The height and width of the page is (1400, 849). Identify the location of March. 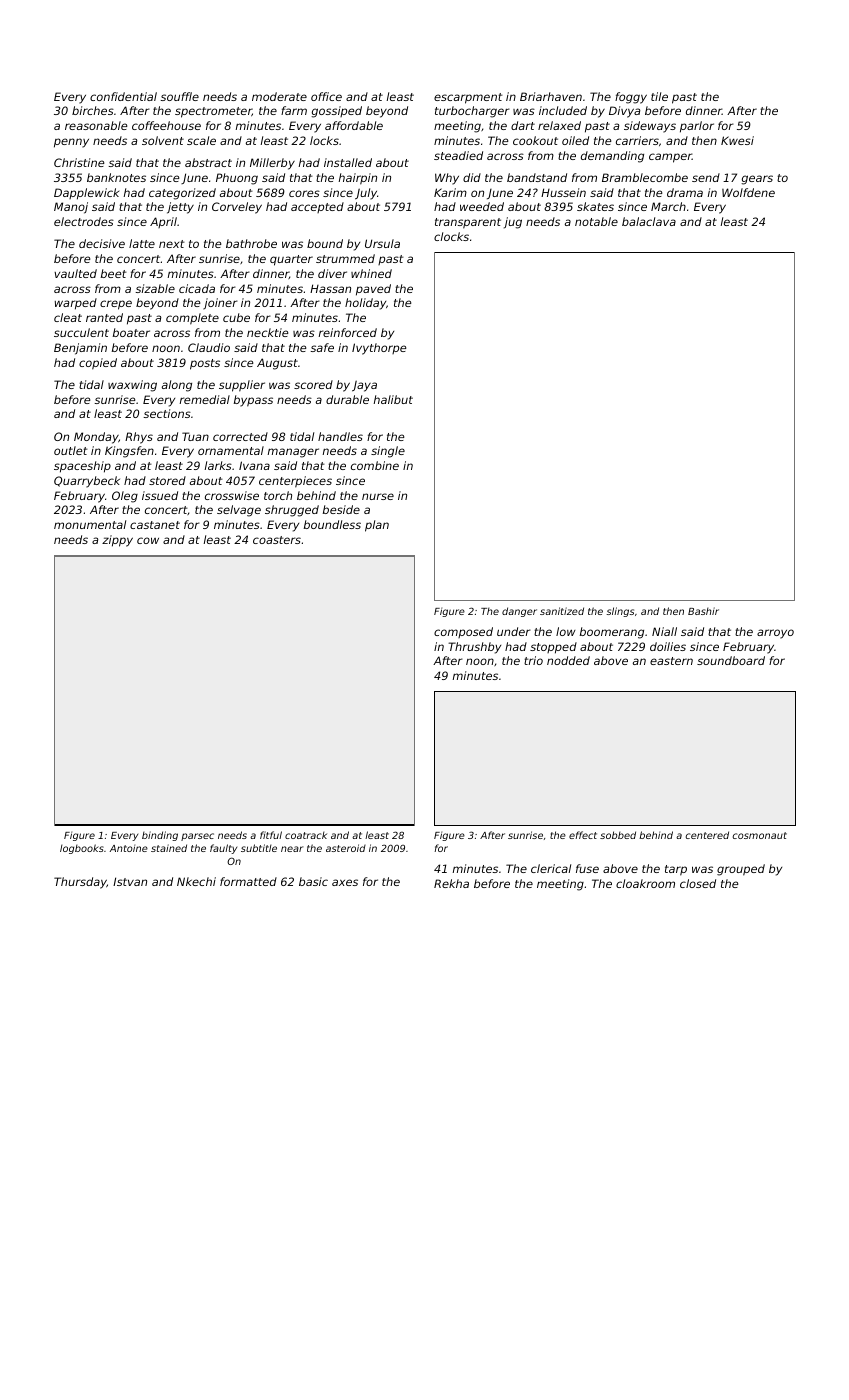
(668, 206).
